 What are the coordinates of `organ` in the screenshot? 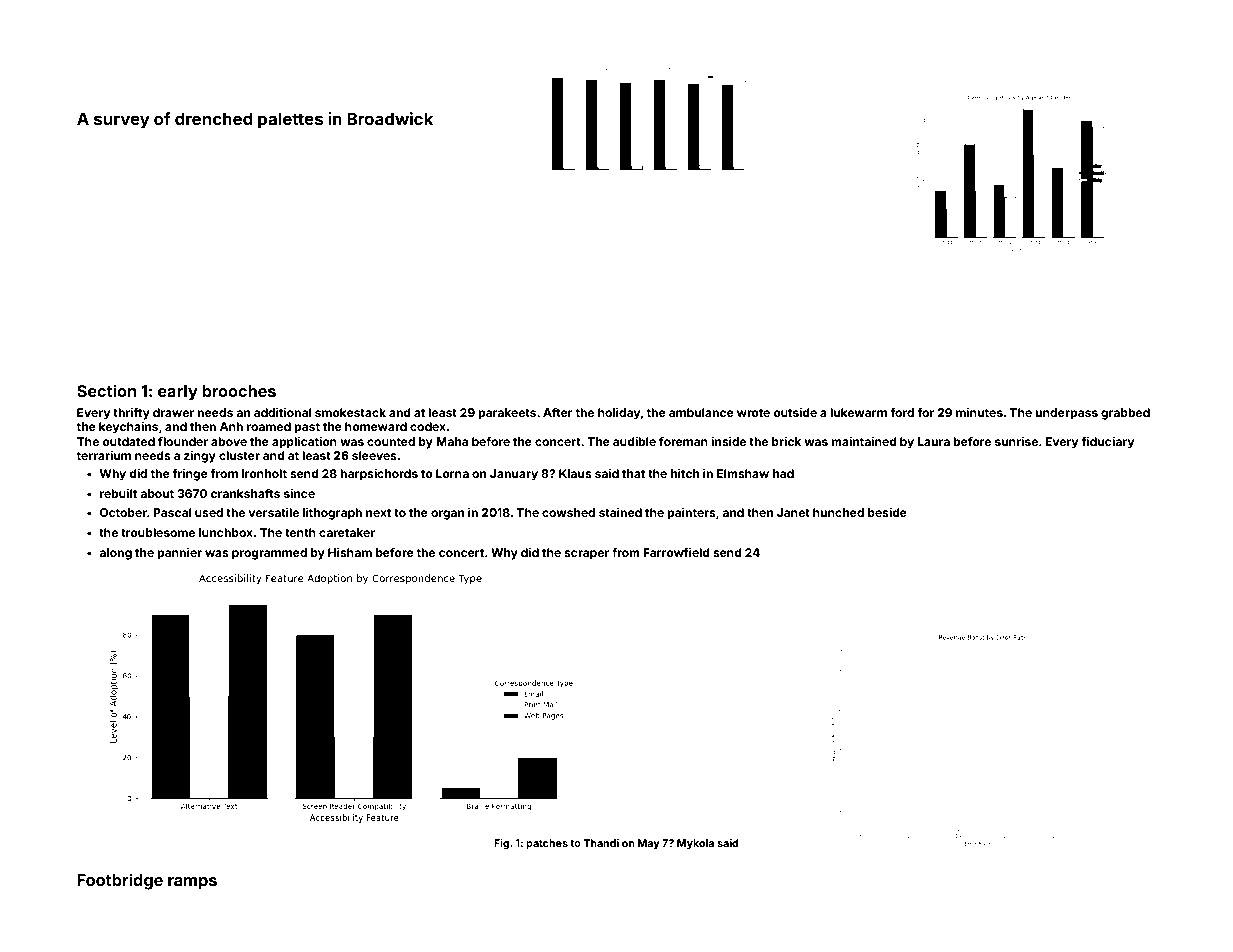 It's located at (447, 515).
